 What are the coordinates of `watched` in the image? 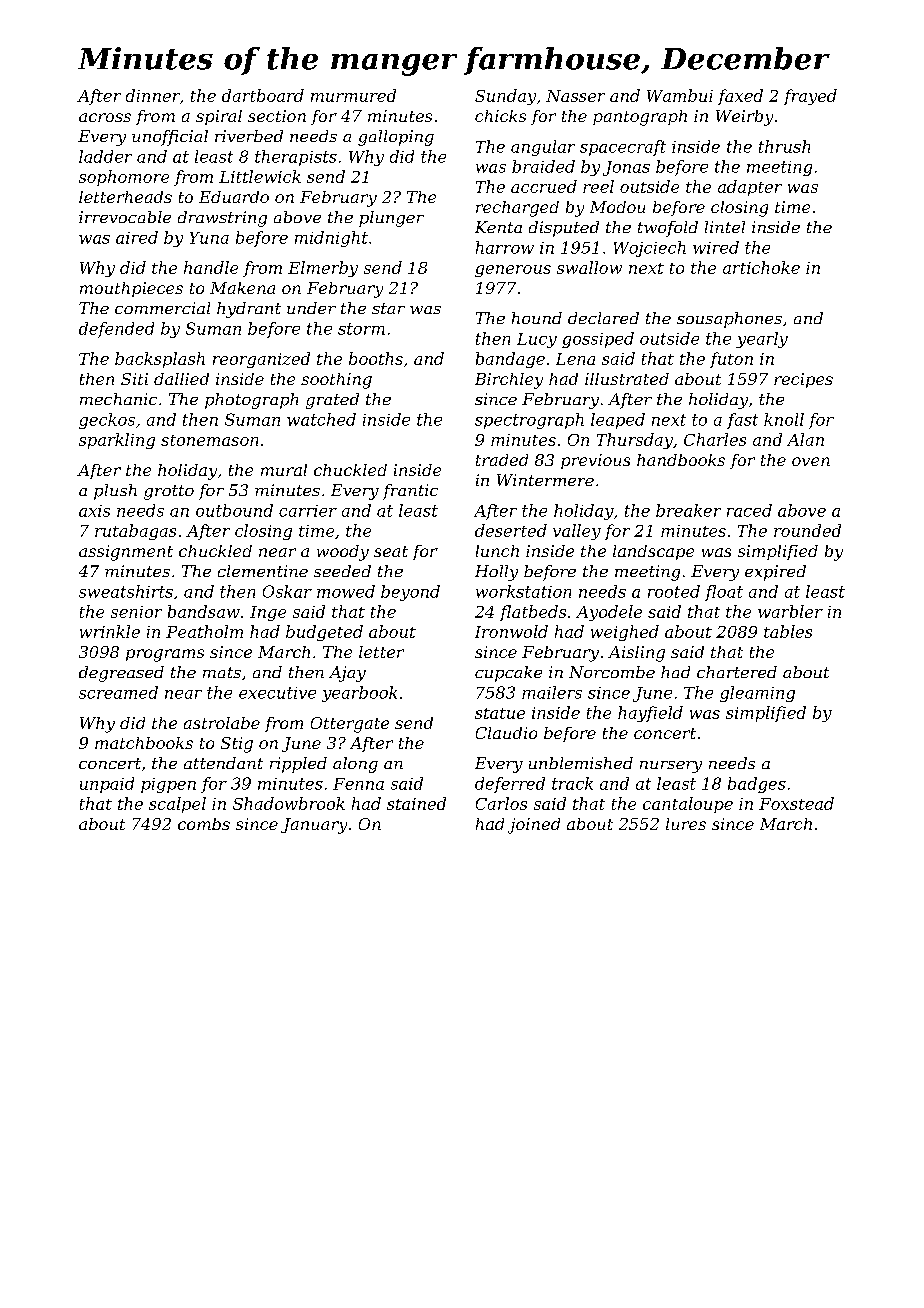 It's located at (321, 419).
